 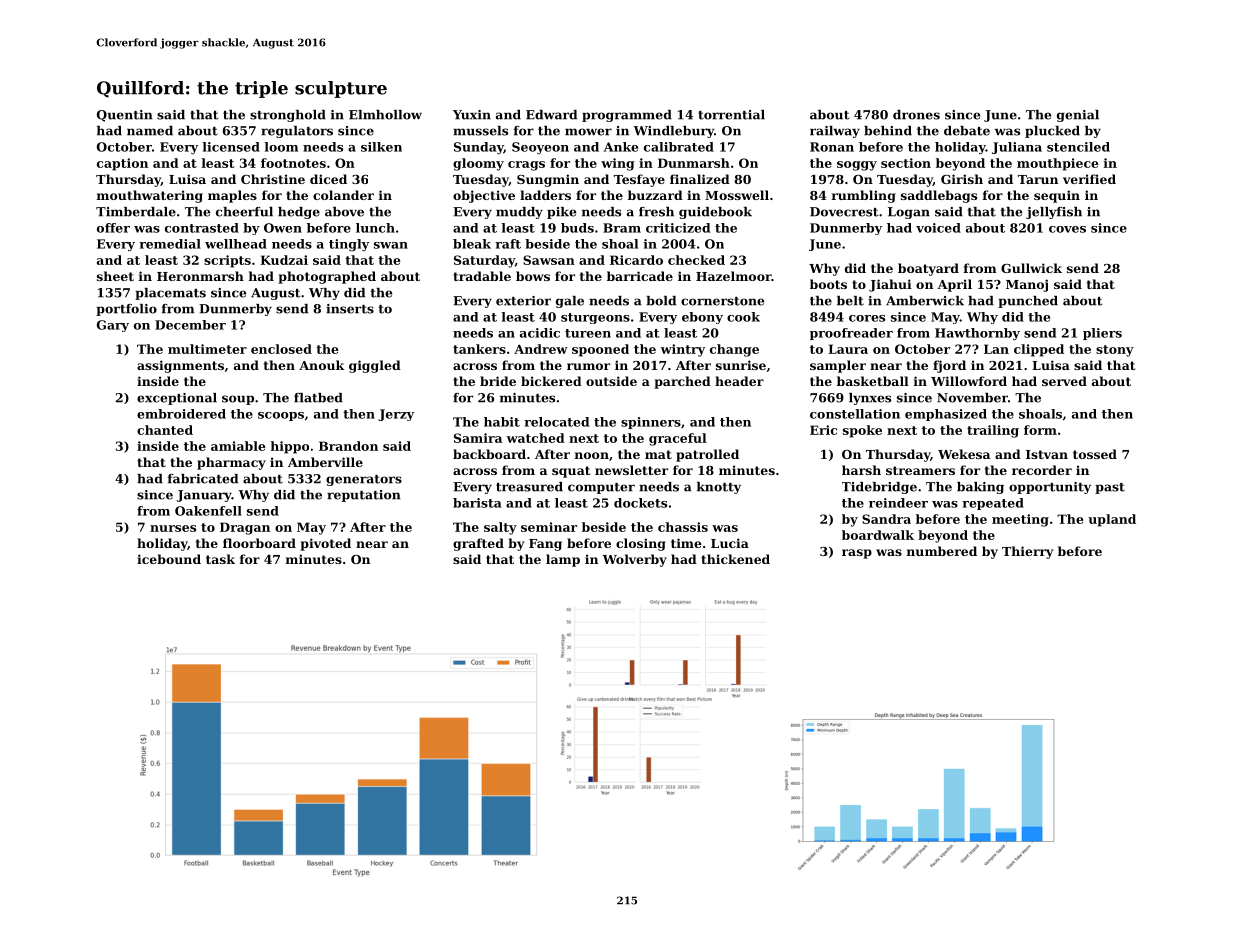 What do you see at coordinates (635, 560) in the screenshot?
I see `Wolverby` at bounding box center [635, 560].
